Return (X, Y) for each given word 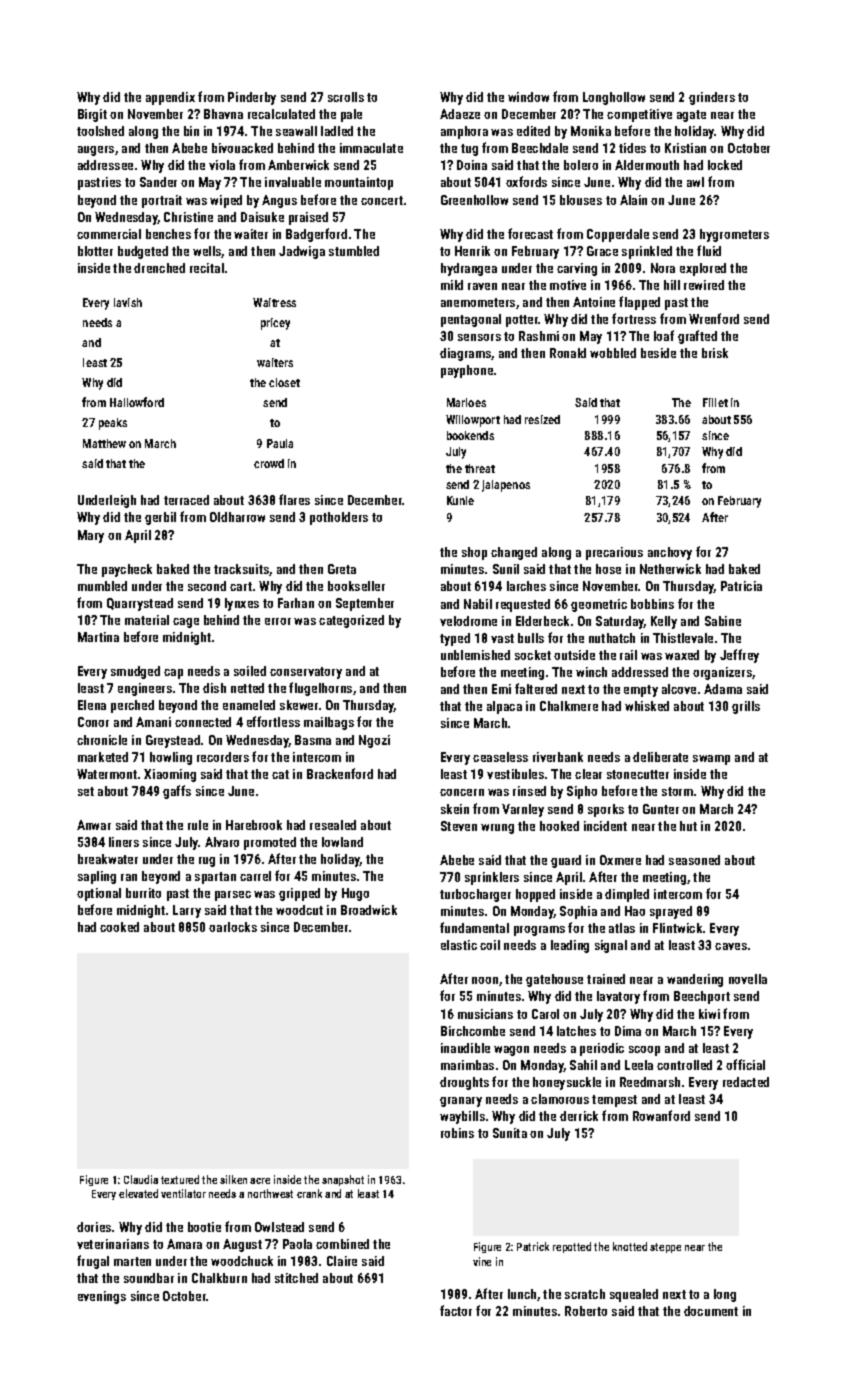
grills (746, 707)
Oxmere (620, 860)
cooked (119, 927)
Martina (98, 637)
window (528, 97)
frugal (93, 1262)
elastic (459, 945)
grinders (712, 98)
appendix (170, 98)
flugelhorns (320, 689)
